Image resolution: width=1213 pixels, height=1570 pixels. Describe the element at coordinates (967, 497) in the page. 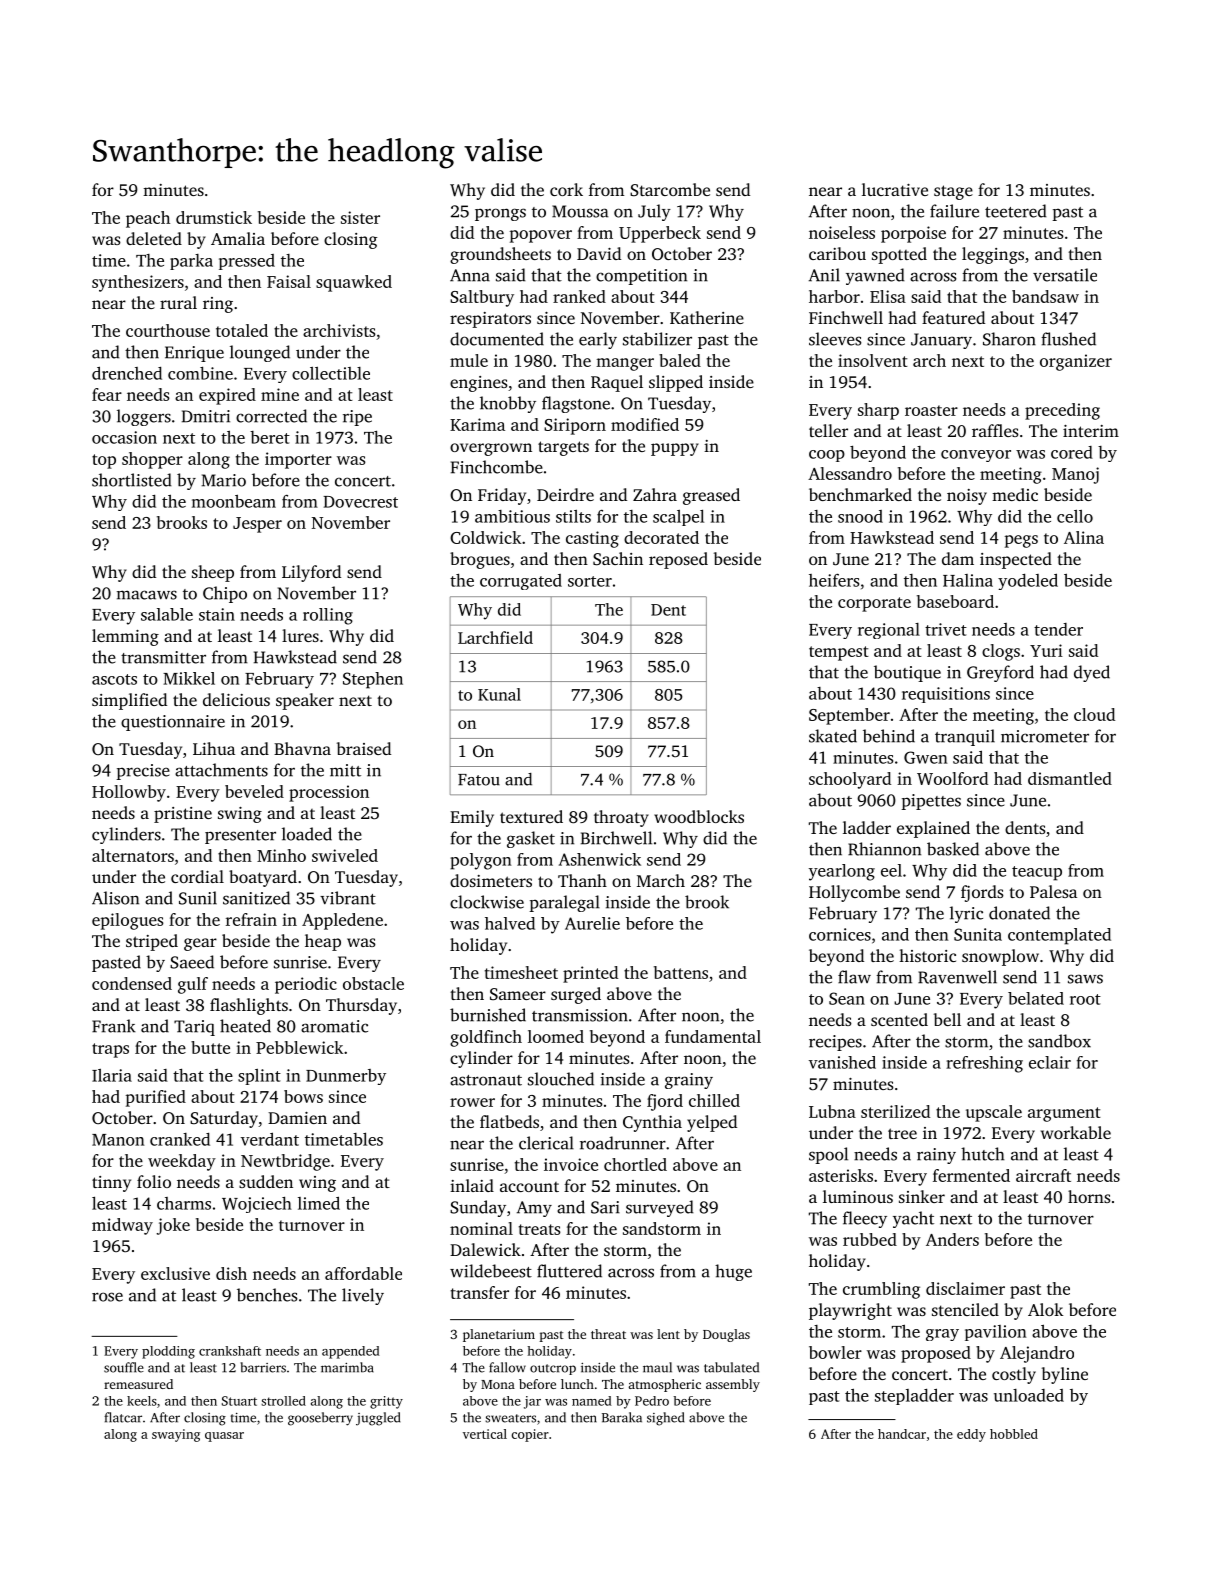

I see `noisy` at that location.
